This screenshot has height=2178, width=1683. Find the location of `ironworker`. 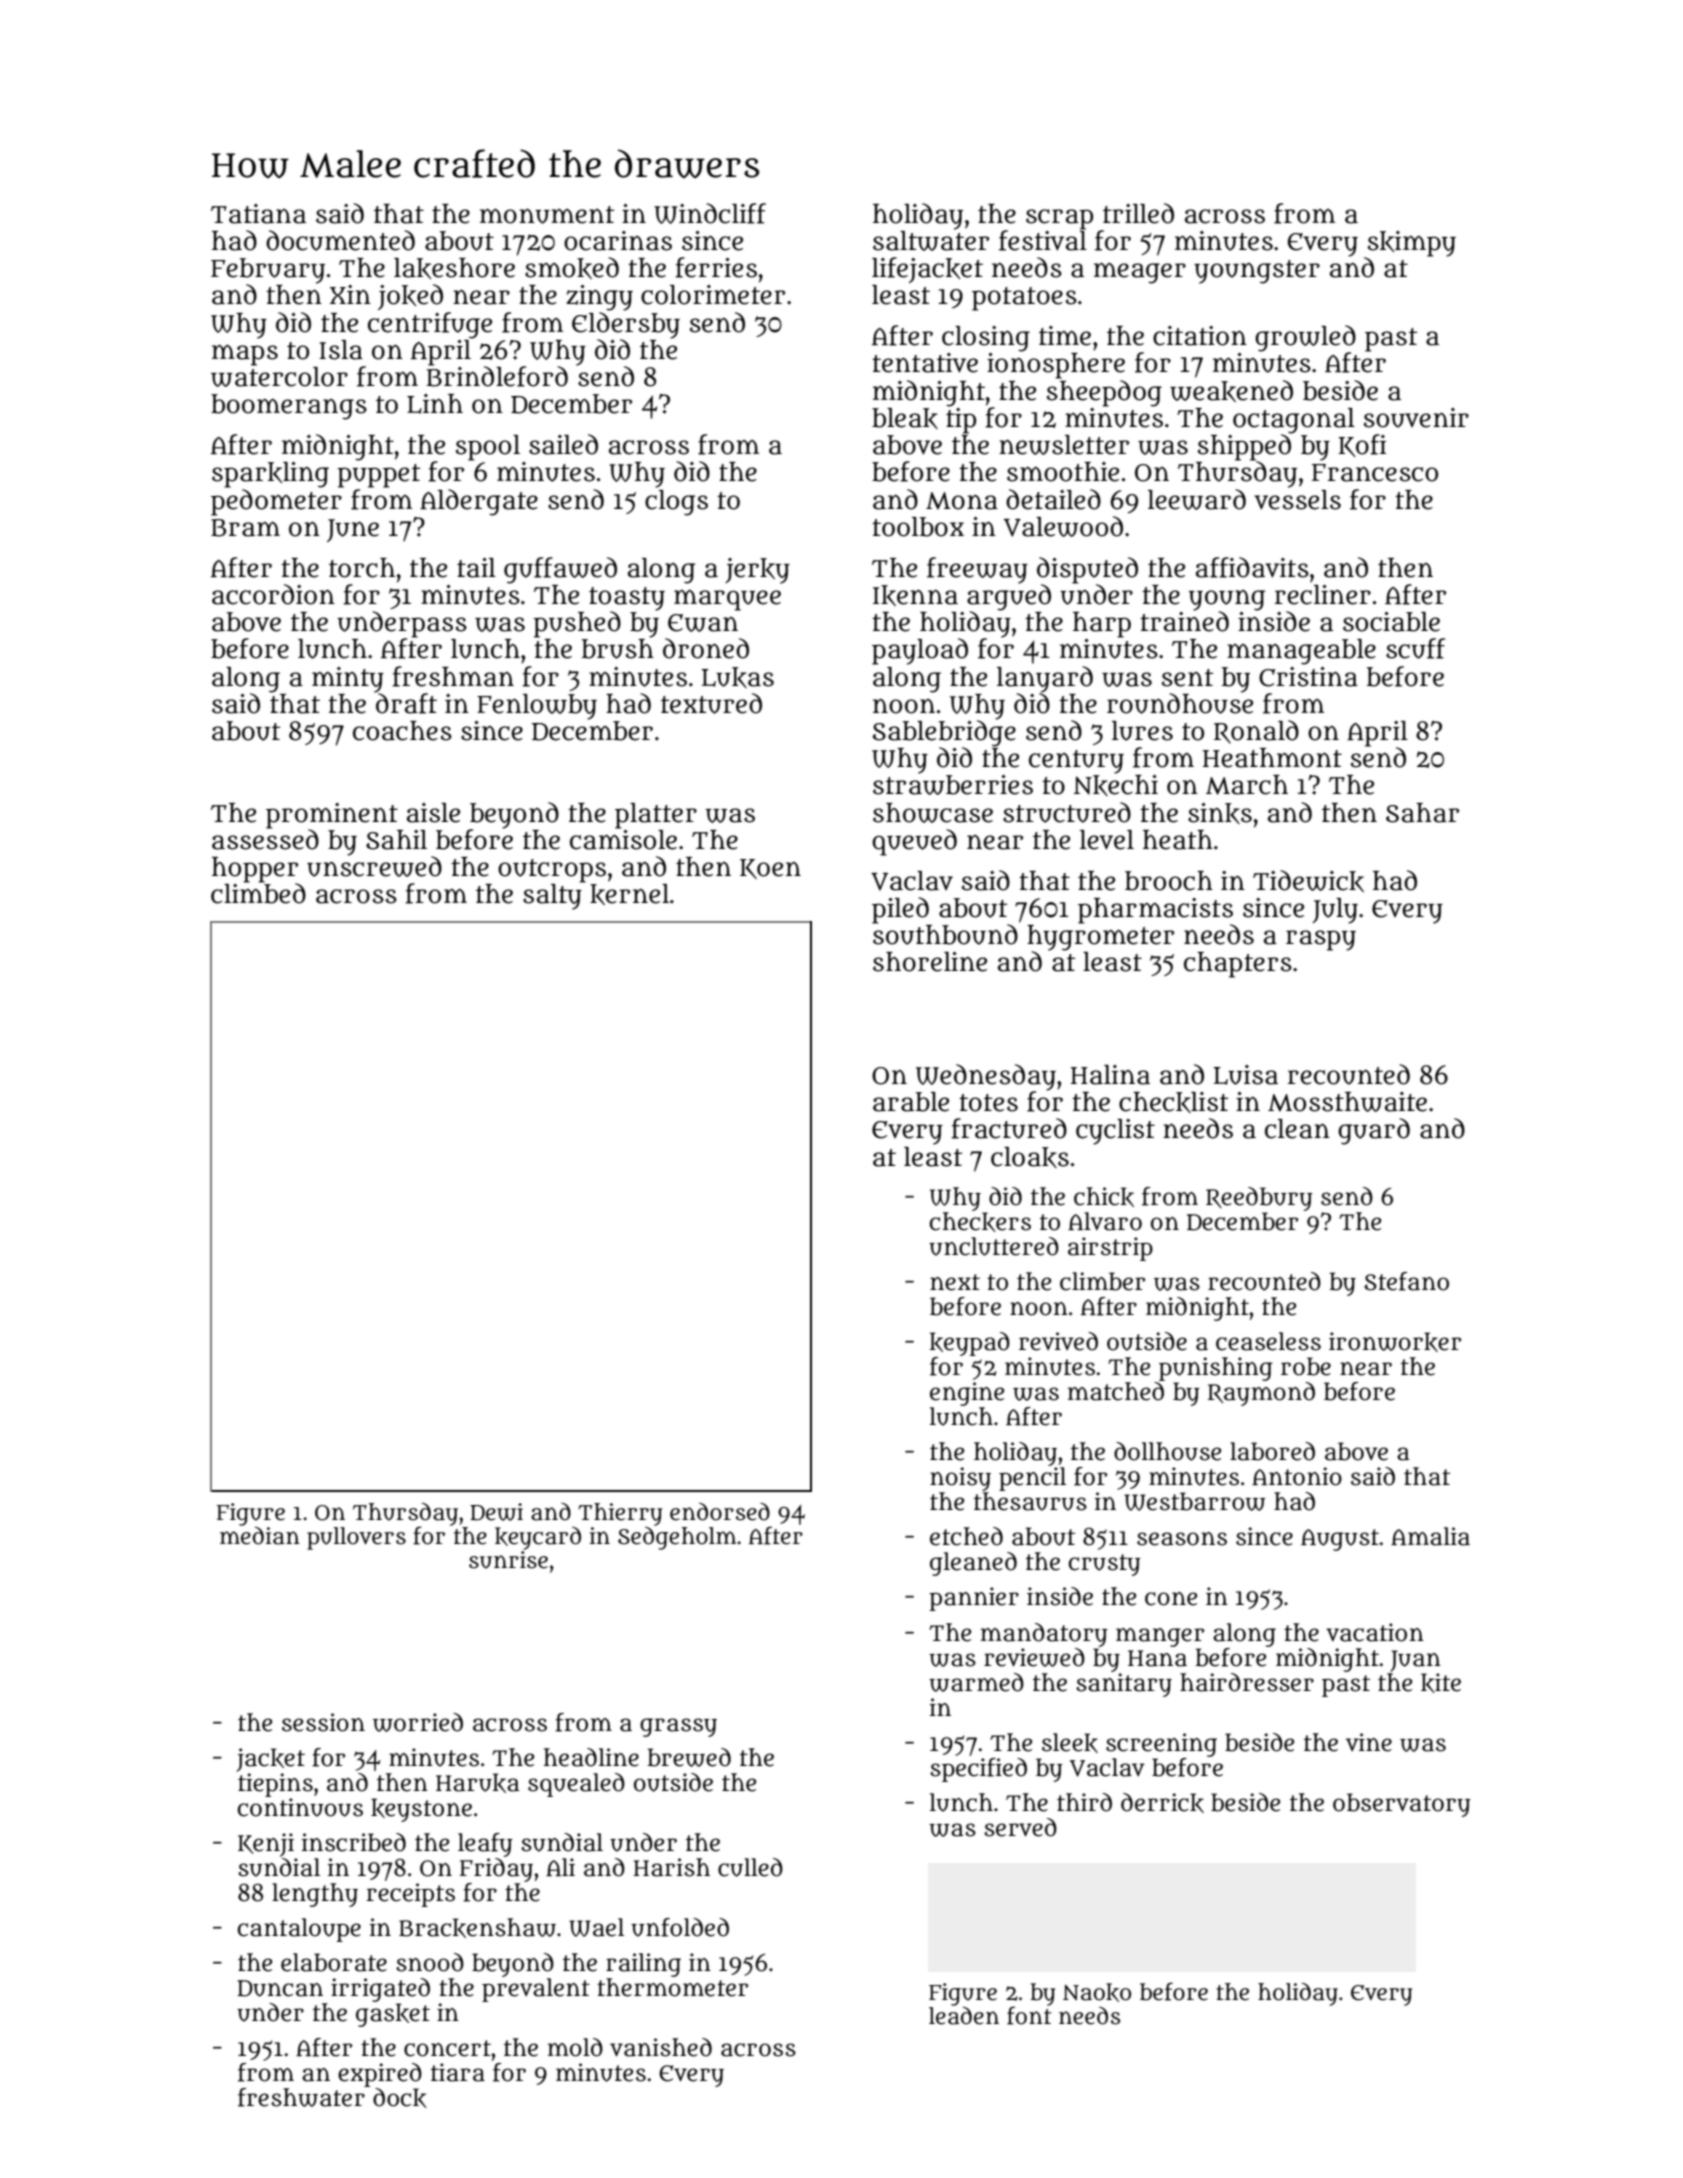

ironworker is located at coordinates (1395, 1342).
